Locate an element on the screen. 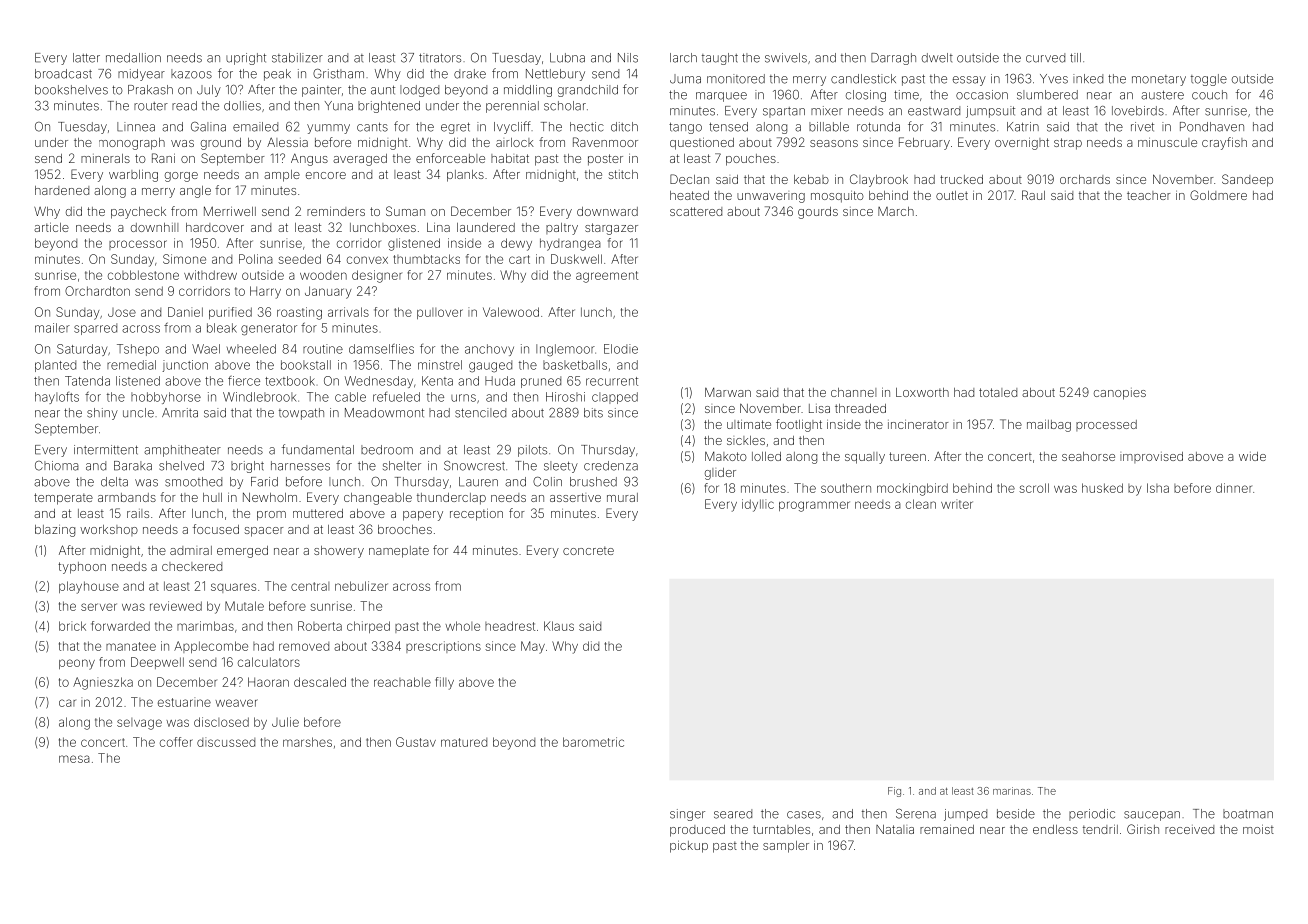 The image size is (1308, 924). arrivals is located at coordinates (348, 312).
